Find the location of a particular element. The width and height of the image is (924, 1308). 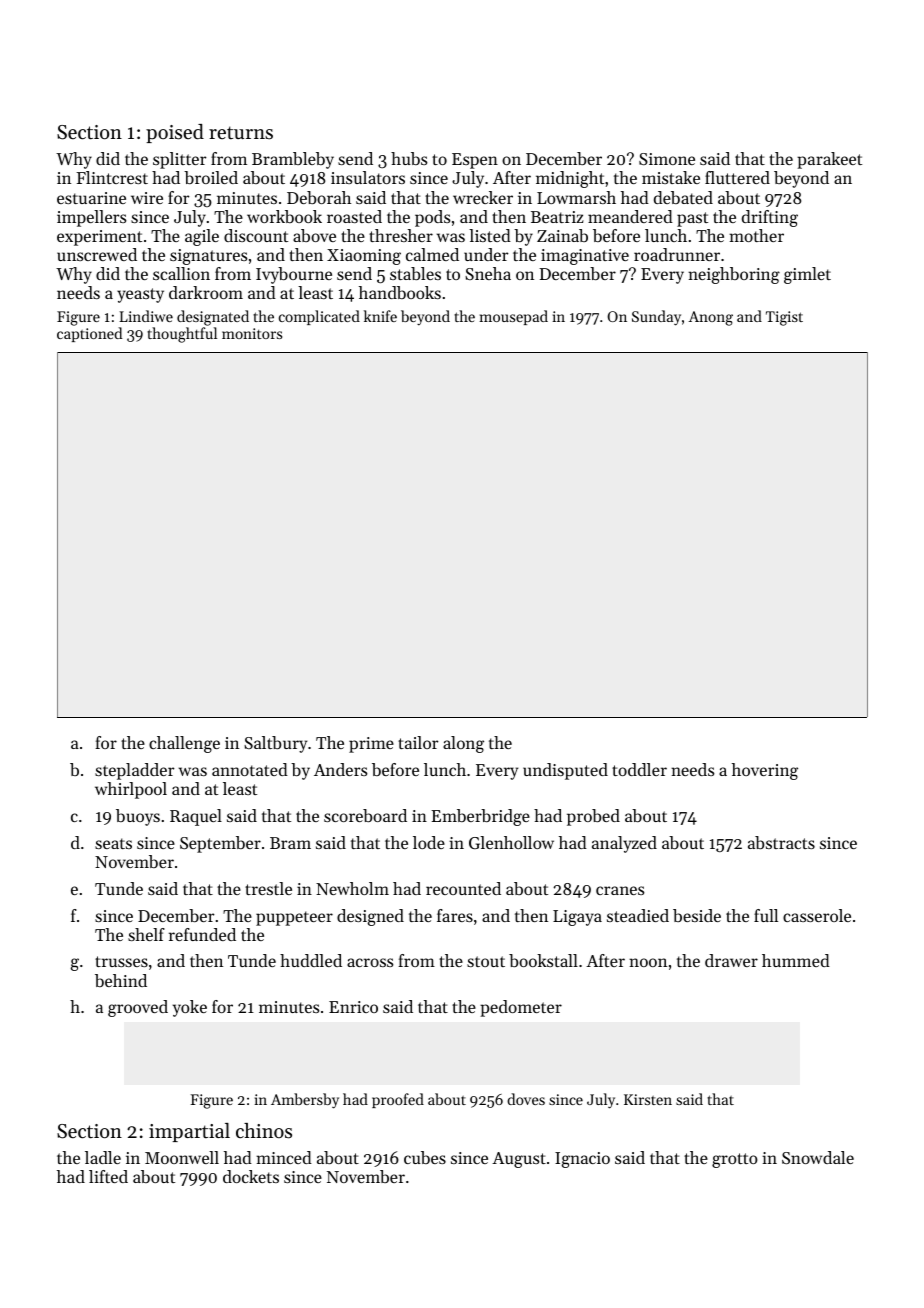

mousepad is located at coordinates (514, 317).
